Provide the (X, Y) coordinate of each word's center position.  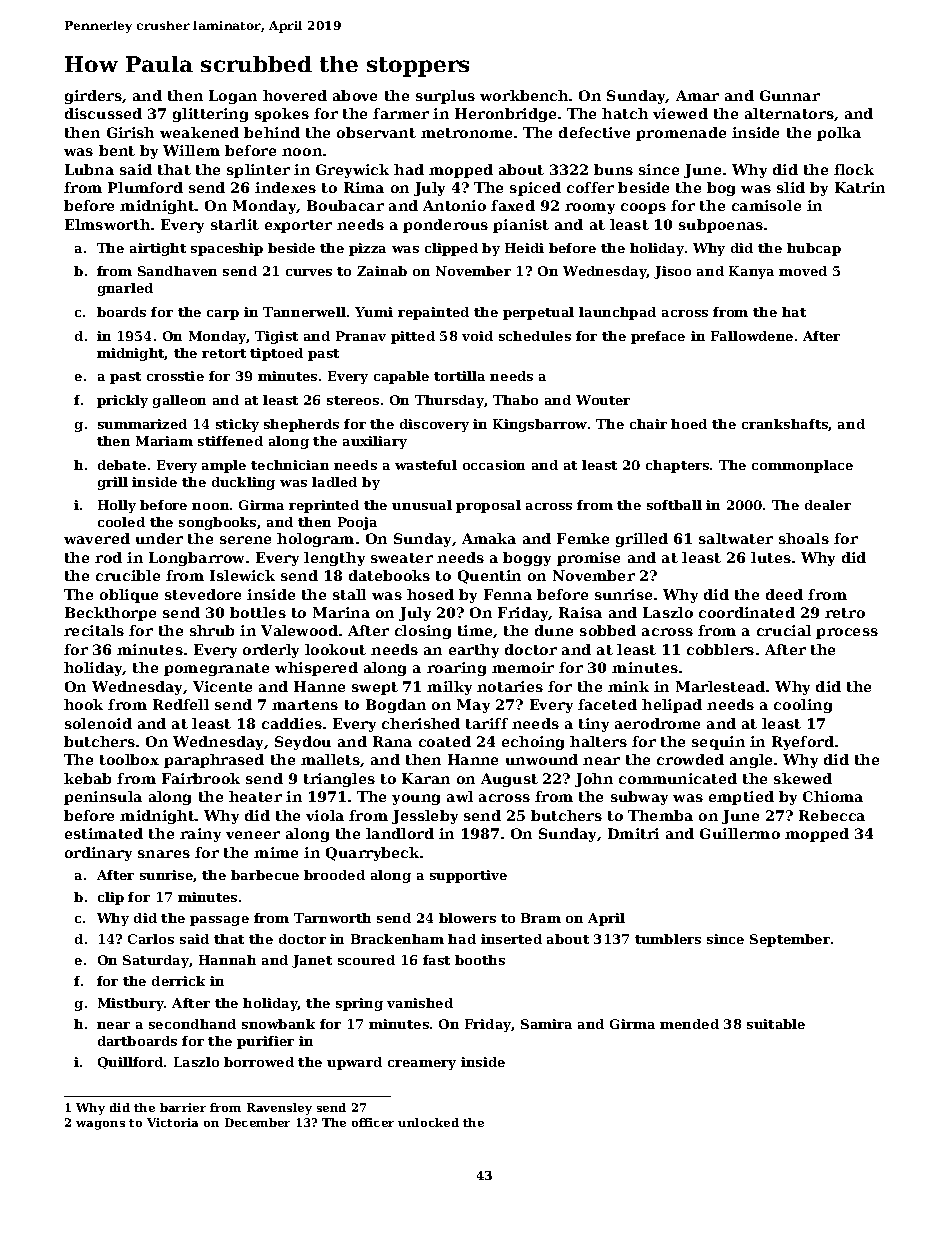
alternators (789, 113)
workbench (524, 95)
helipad (672, 706)
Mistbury (131, 1004)
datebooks (389, 575)
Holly (117, 506)
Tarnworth (332, 918)
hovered (295, 95)
